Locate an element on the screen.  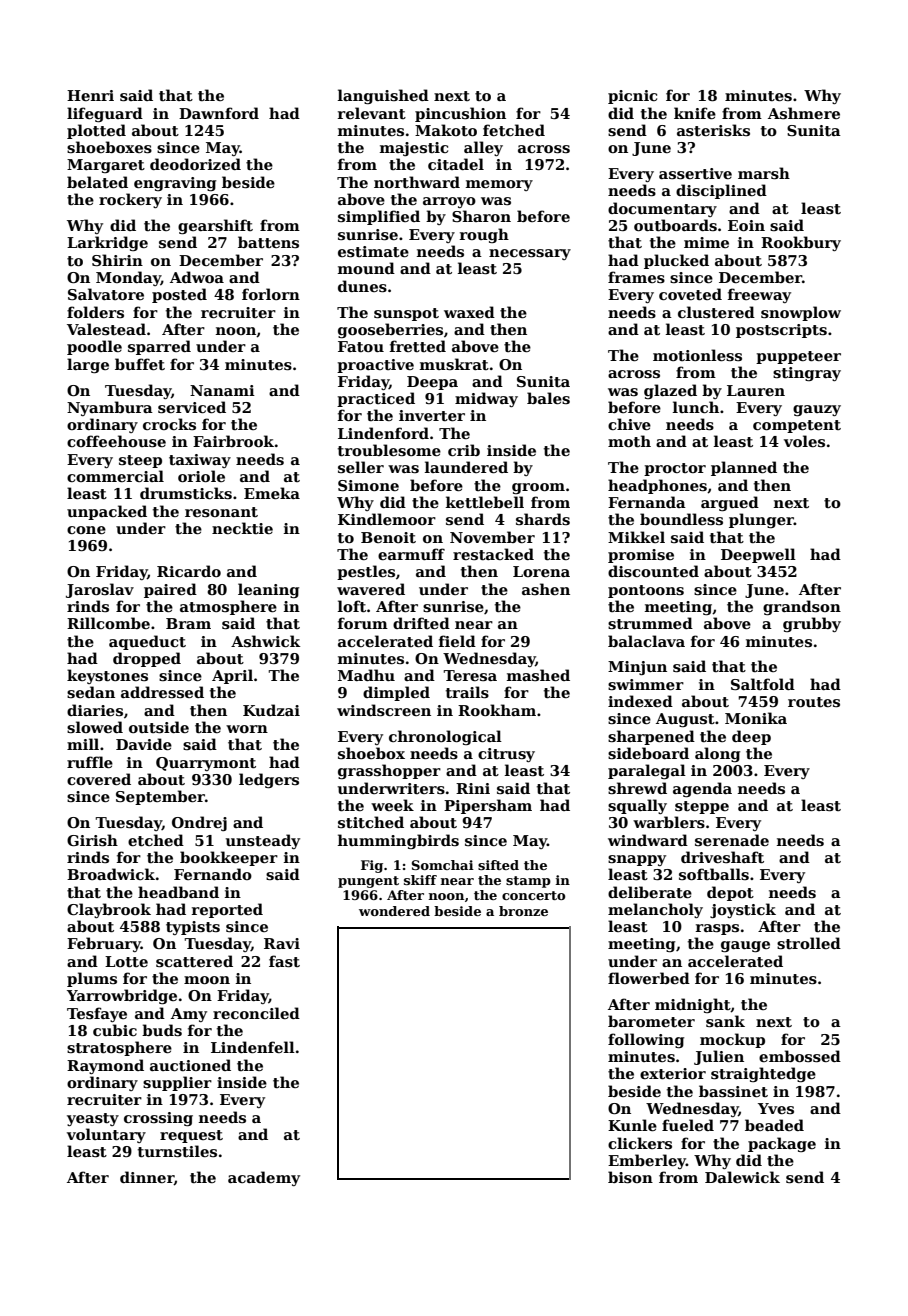
turnstiles is located at coordinates (177, 1151).
